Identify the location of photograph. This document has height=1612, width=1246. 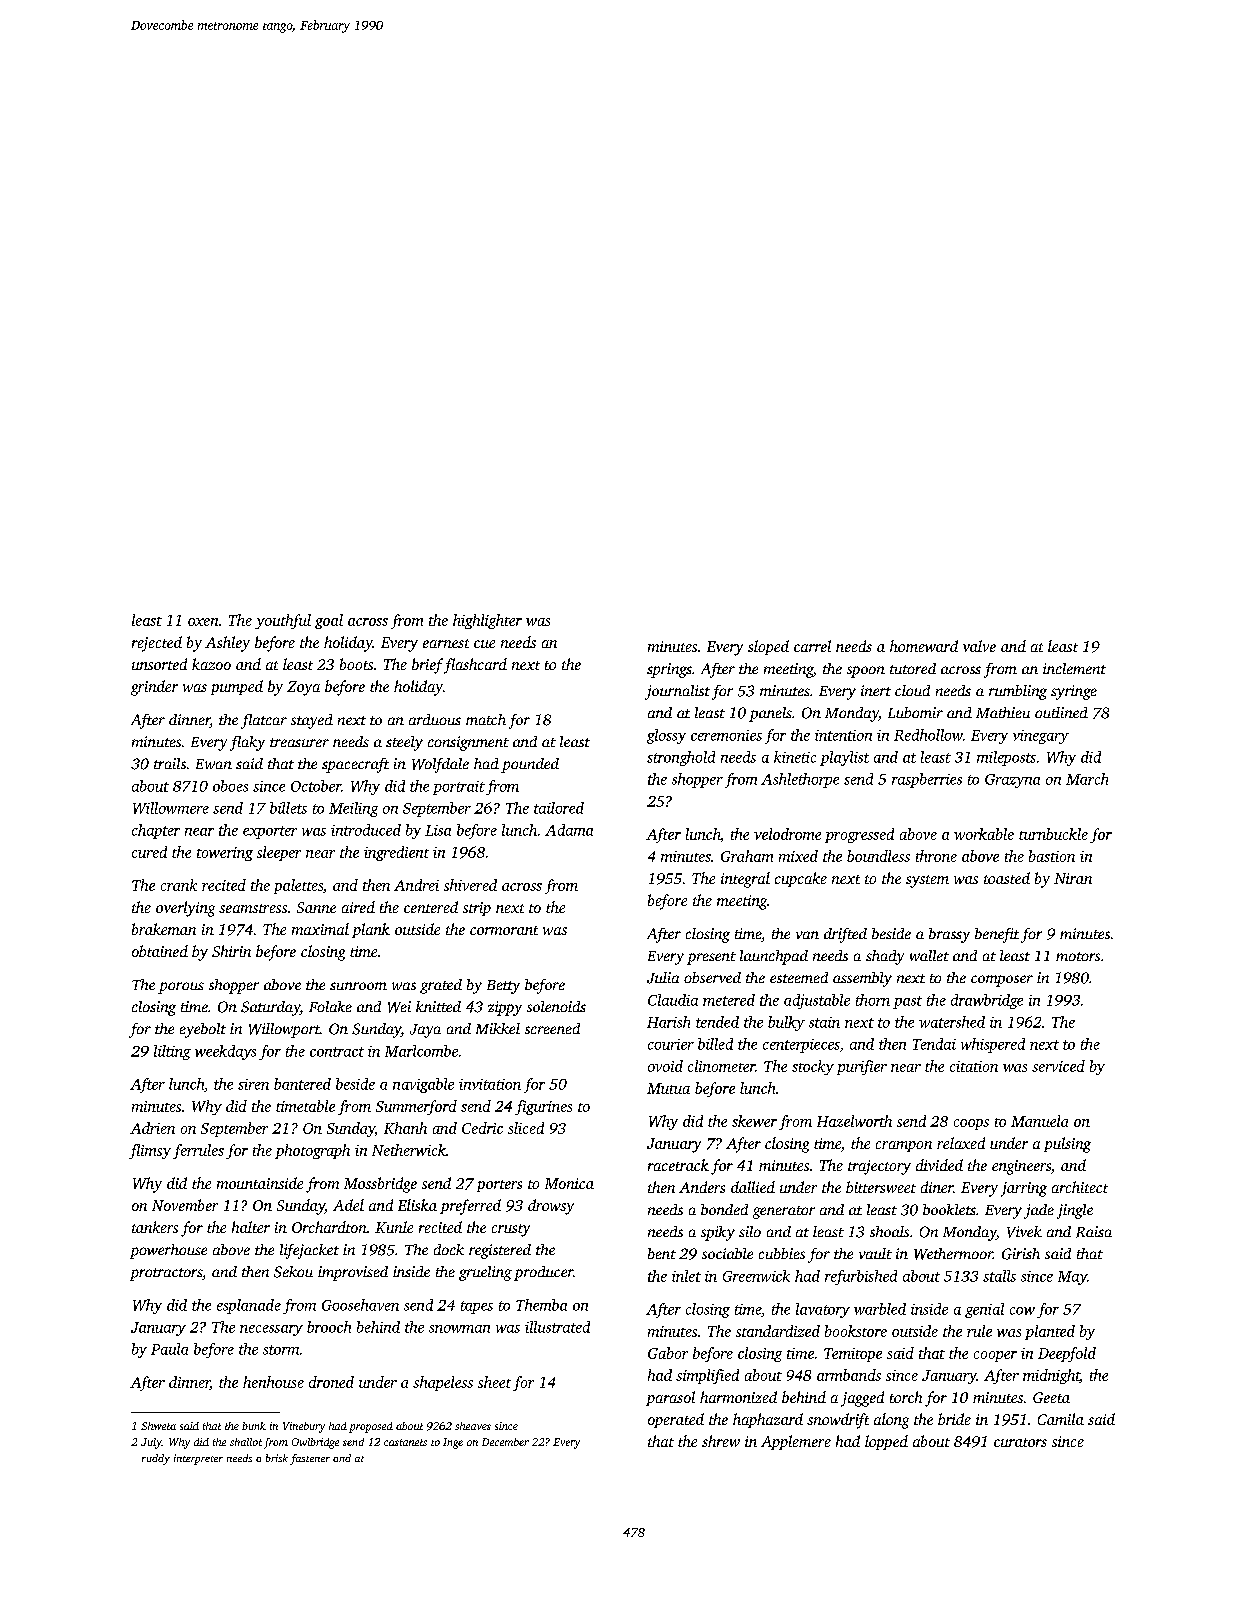
(312, 1151).
